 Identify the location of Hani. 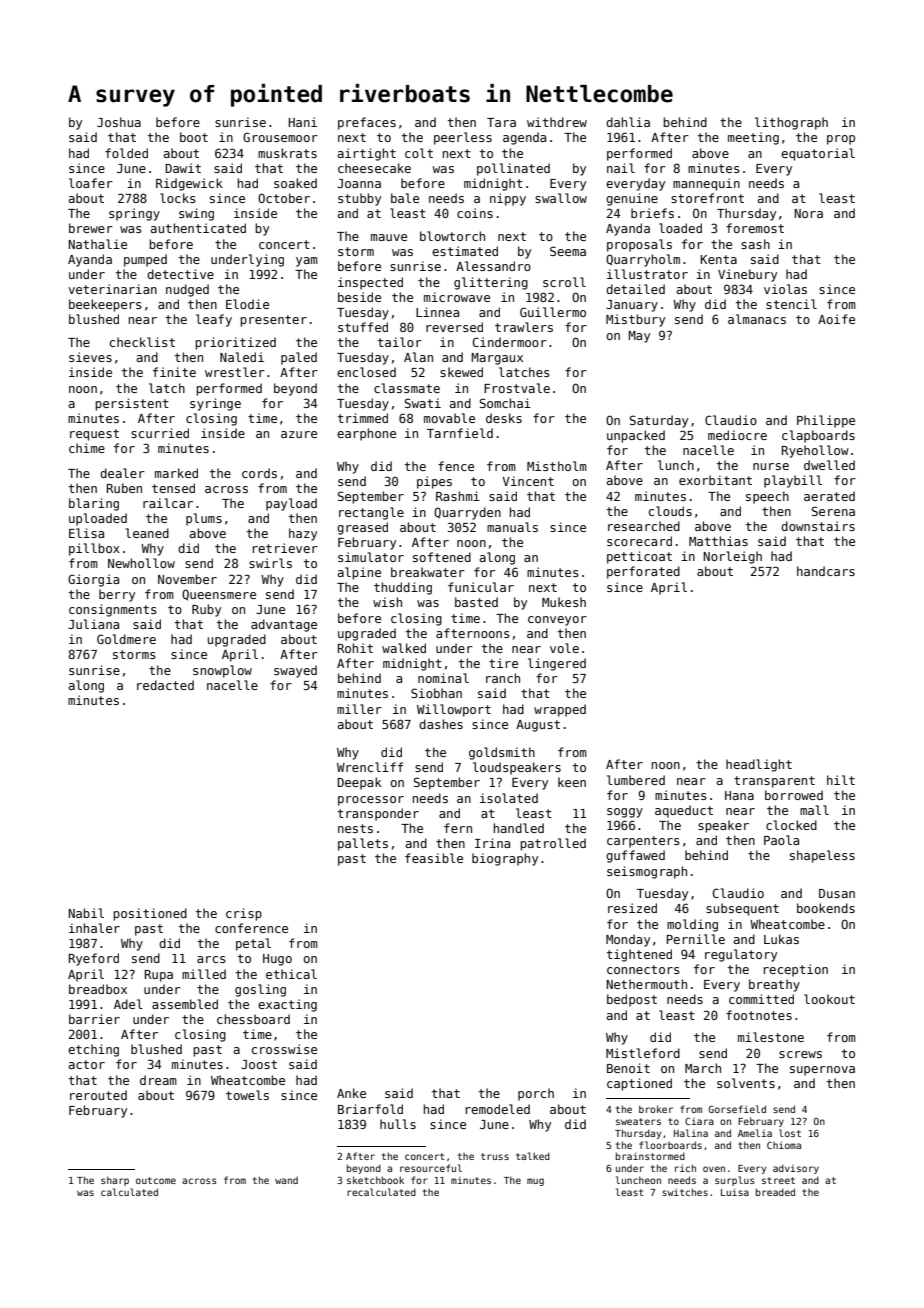
(302, 122).
